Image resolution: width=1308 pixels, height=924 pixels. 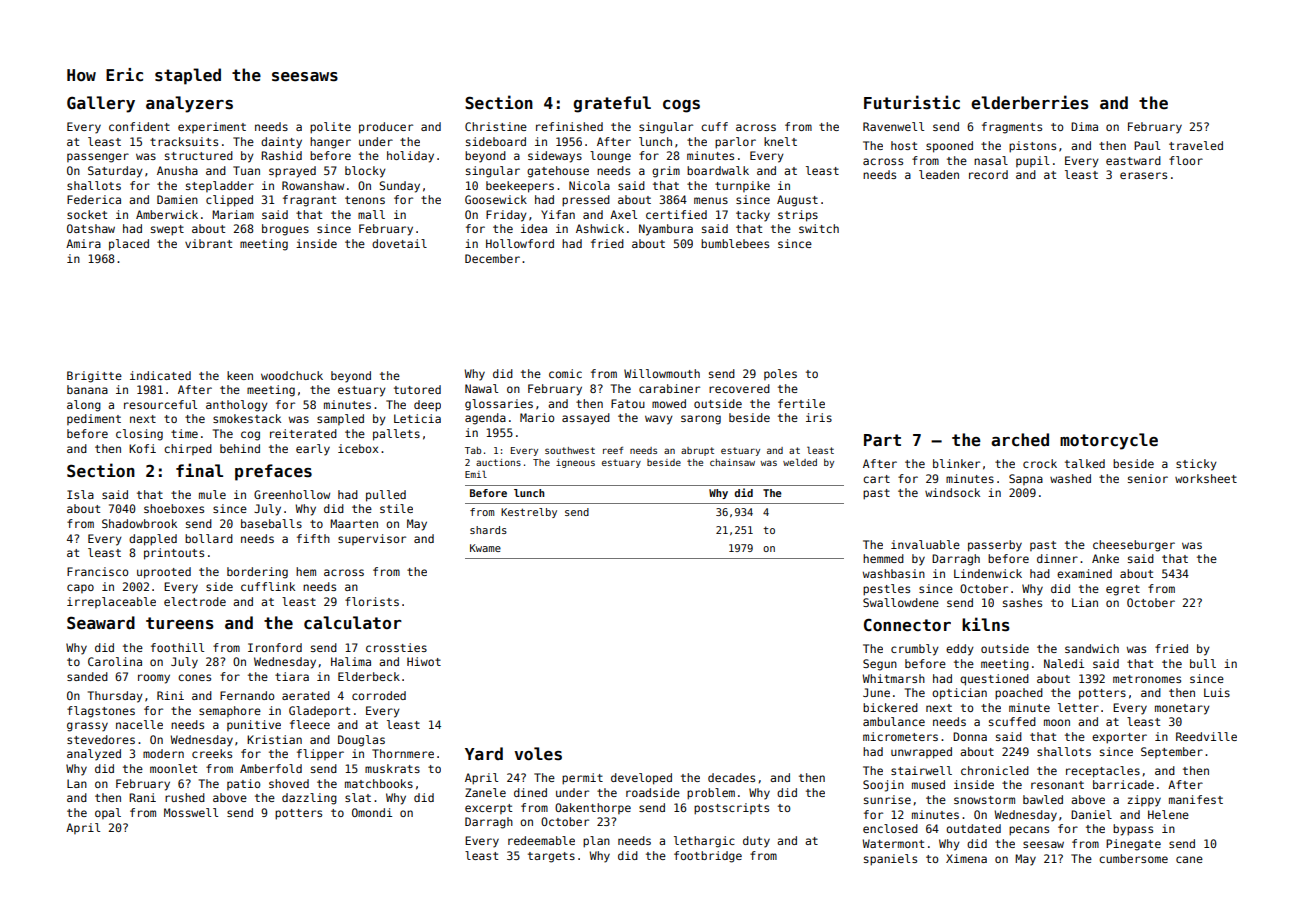 I want to click on motorcycle, so click(x=1109, y=441).
